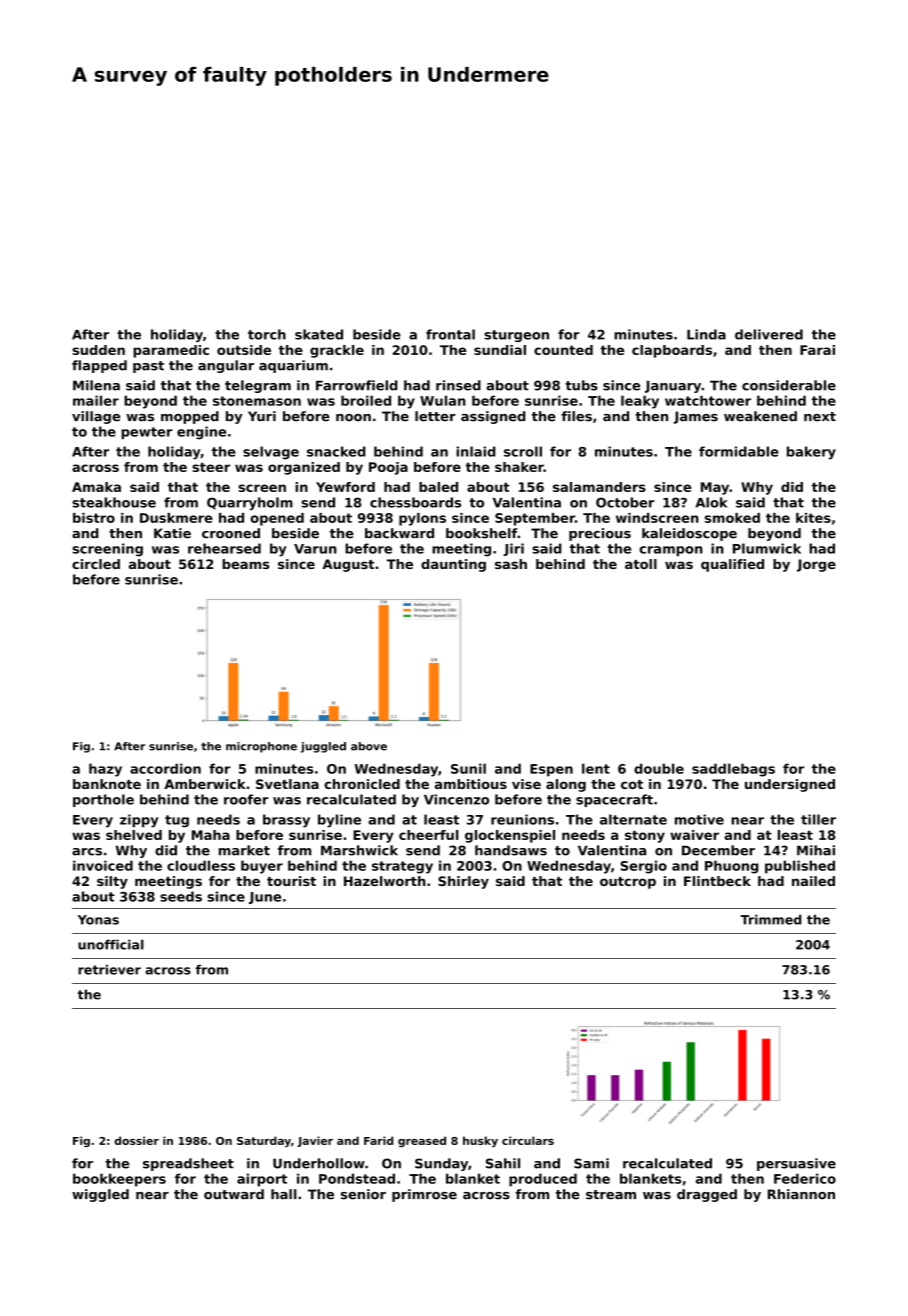 This page has height=1316, width=908. What do you see at coordinates (201, 433) in the page?
I see `engine` at bounding box center [201, 433].
